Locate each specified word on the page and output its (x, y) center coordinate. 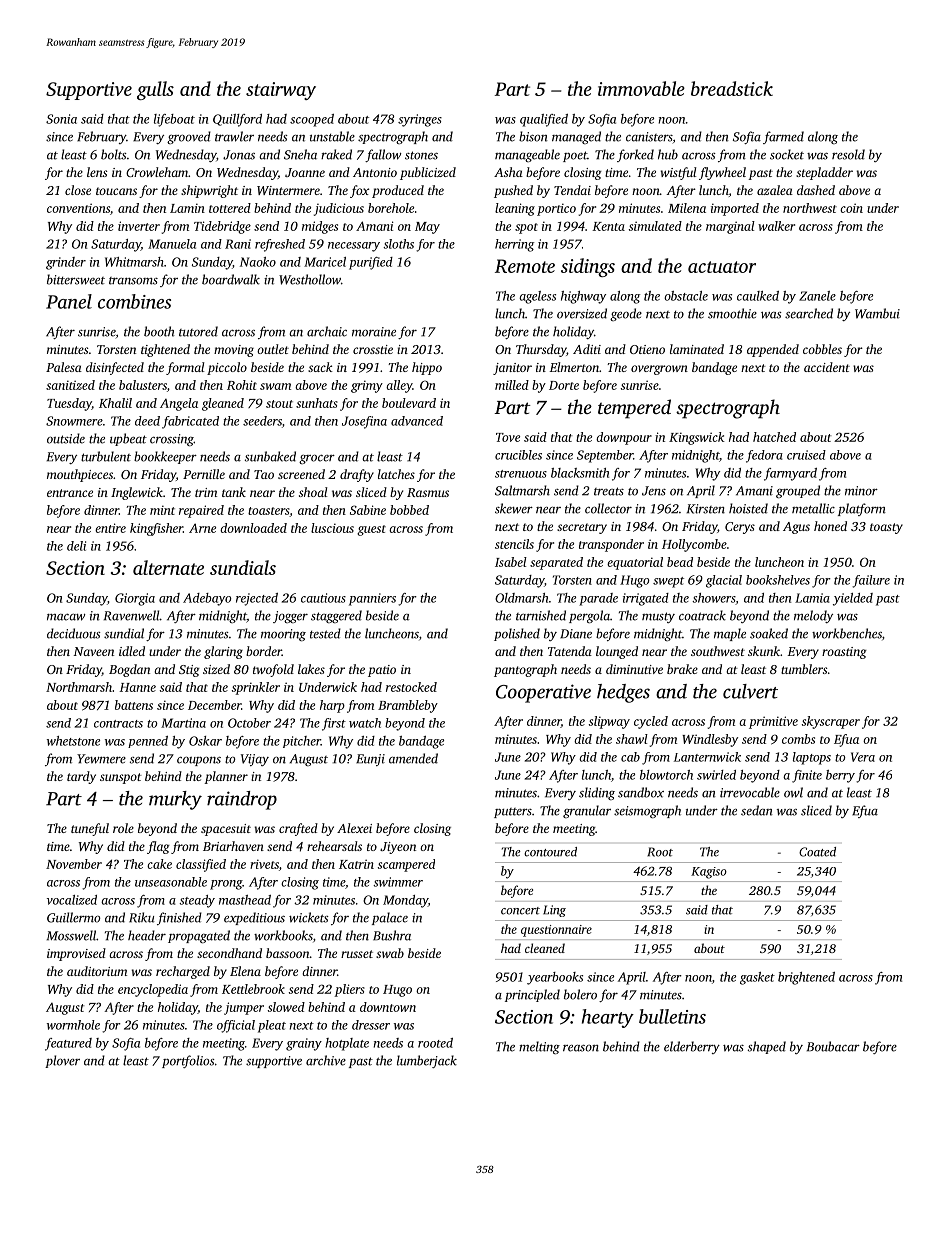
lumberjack (427, 1061)
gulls (155, 90)
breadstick (732, 88)
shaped (767, 1047)
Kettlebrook (253, 989)
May (427, 228)
